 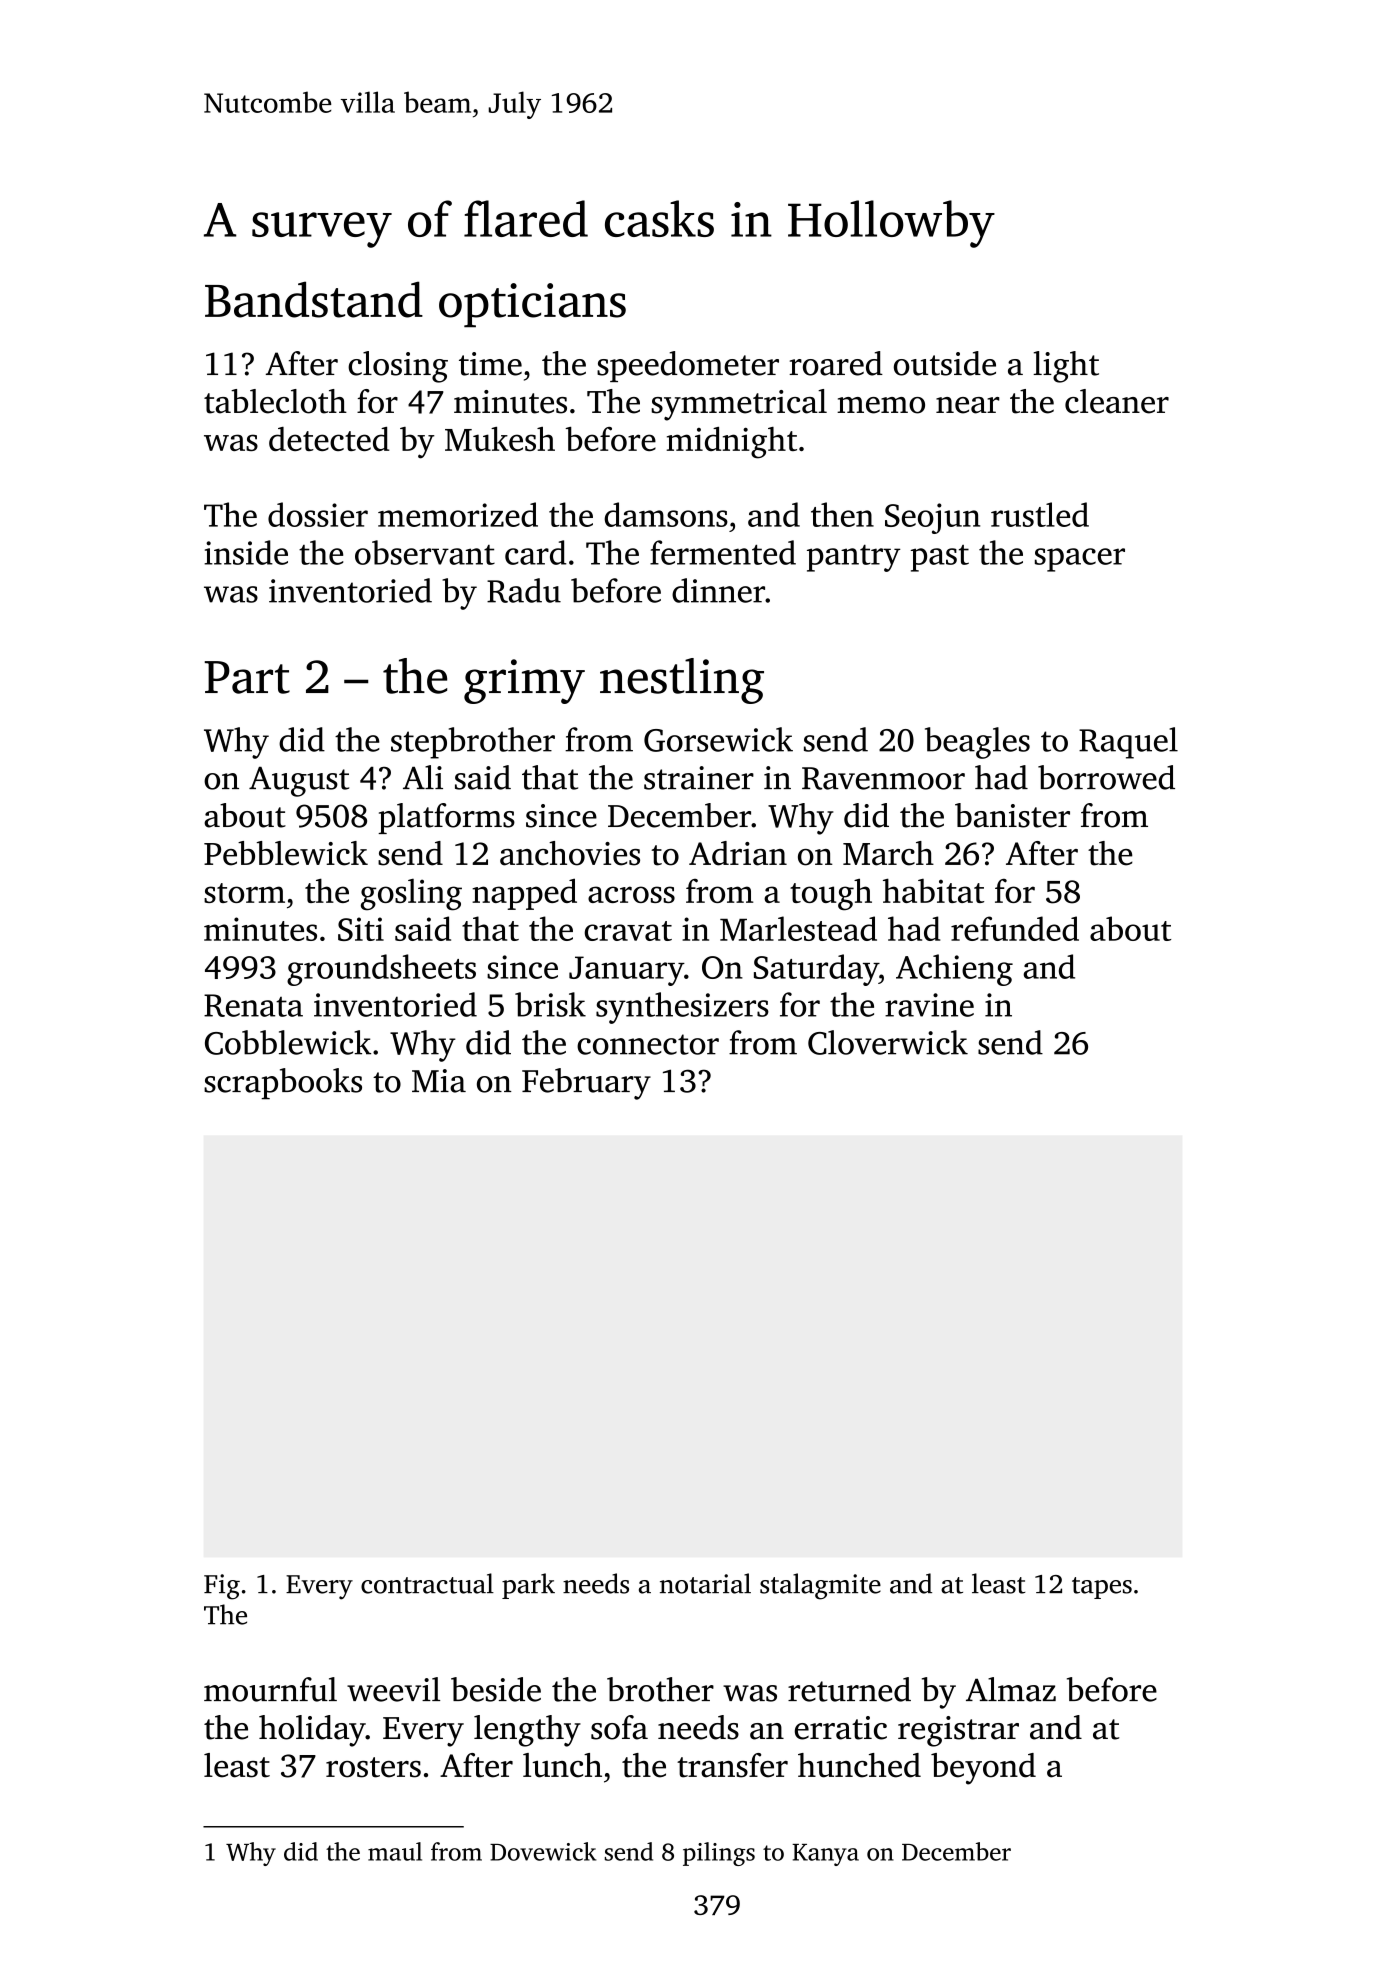 What do you see at coordinates (425, 552) in the page?
I see `observant` at bounding box center [425, 552].
